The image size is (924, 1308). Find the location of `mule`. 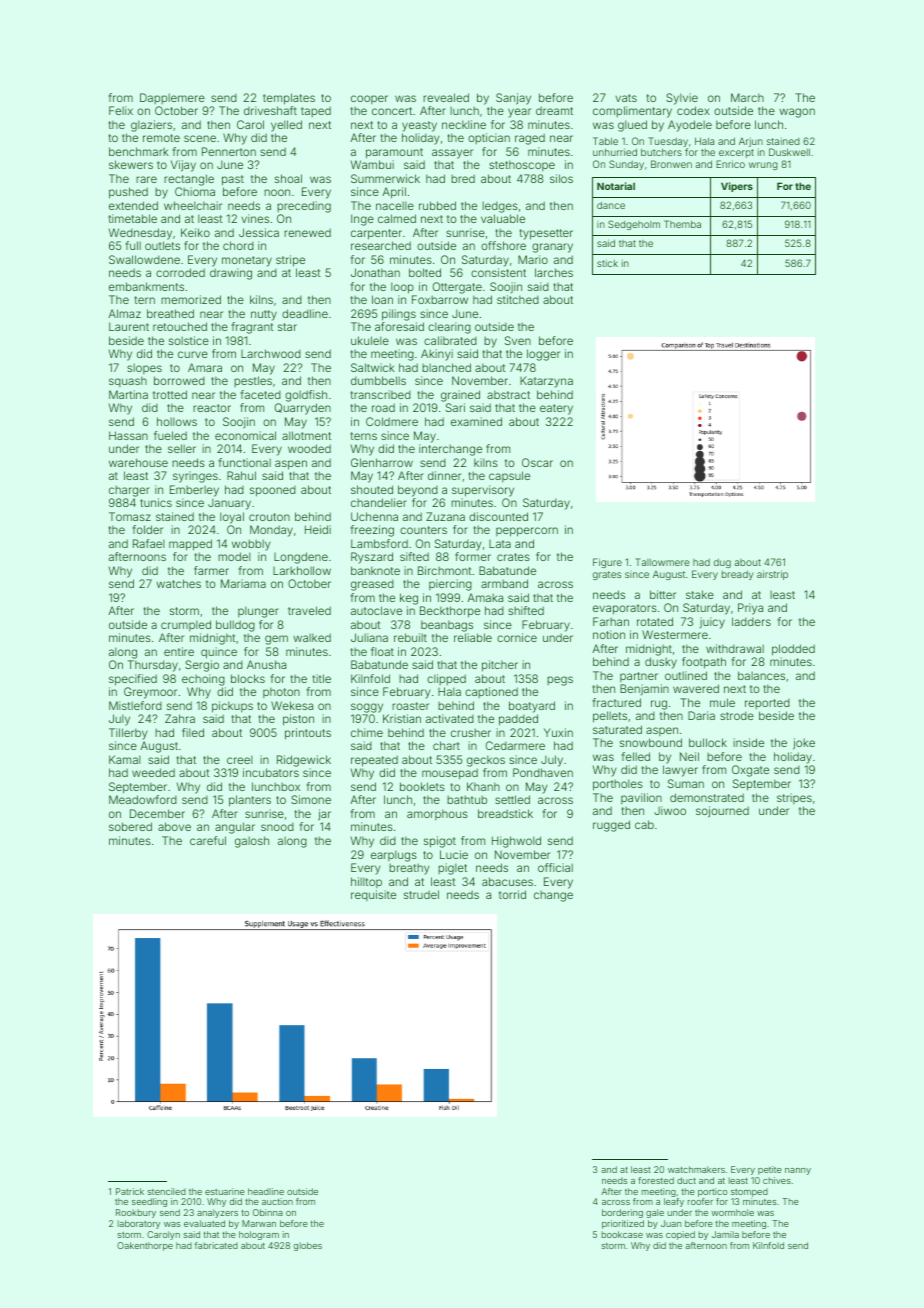

mule is located at coordinates (722, 702).
